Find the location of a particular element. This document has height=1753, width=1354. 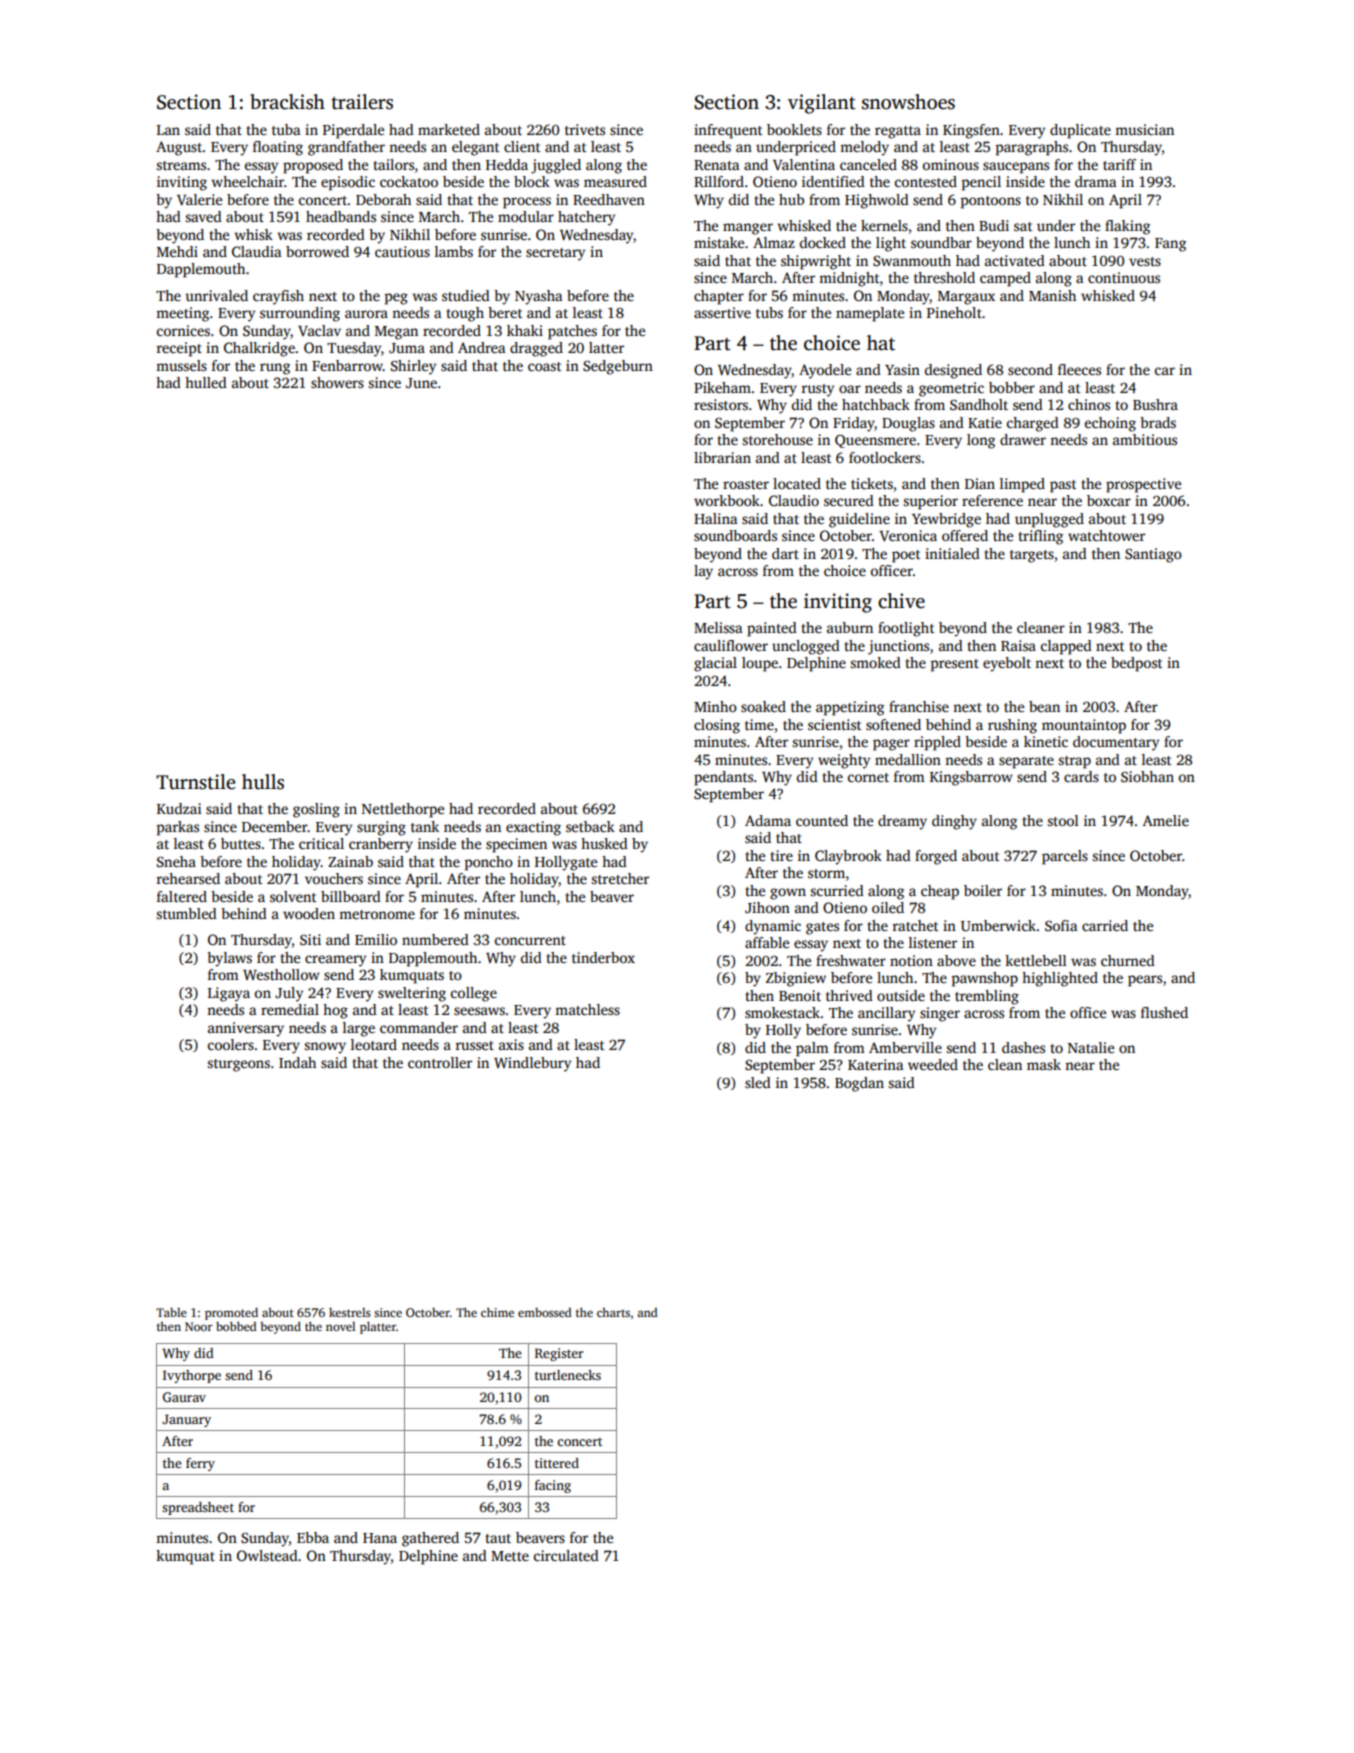

Bogdan is located at coordinates (859, 1084).
